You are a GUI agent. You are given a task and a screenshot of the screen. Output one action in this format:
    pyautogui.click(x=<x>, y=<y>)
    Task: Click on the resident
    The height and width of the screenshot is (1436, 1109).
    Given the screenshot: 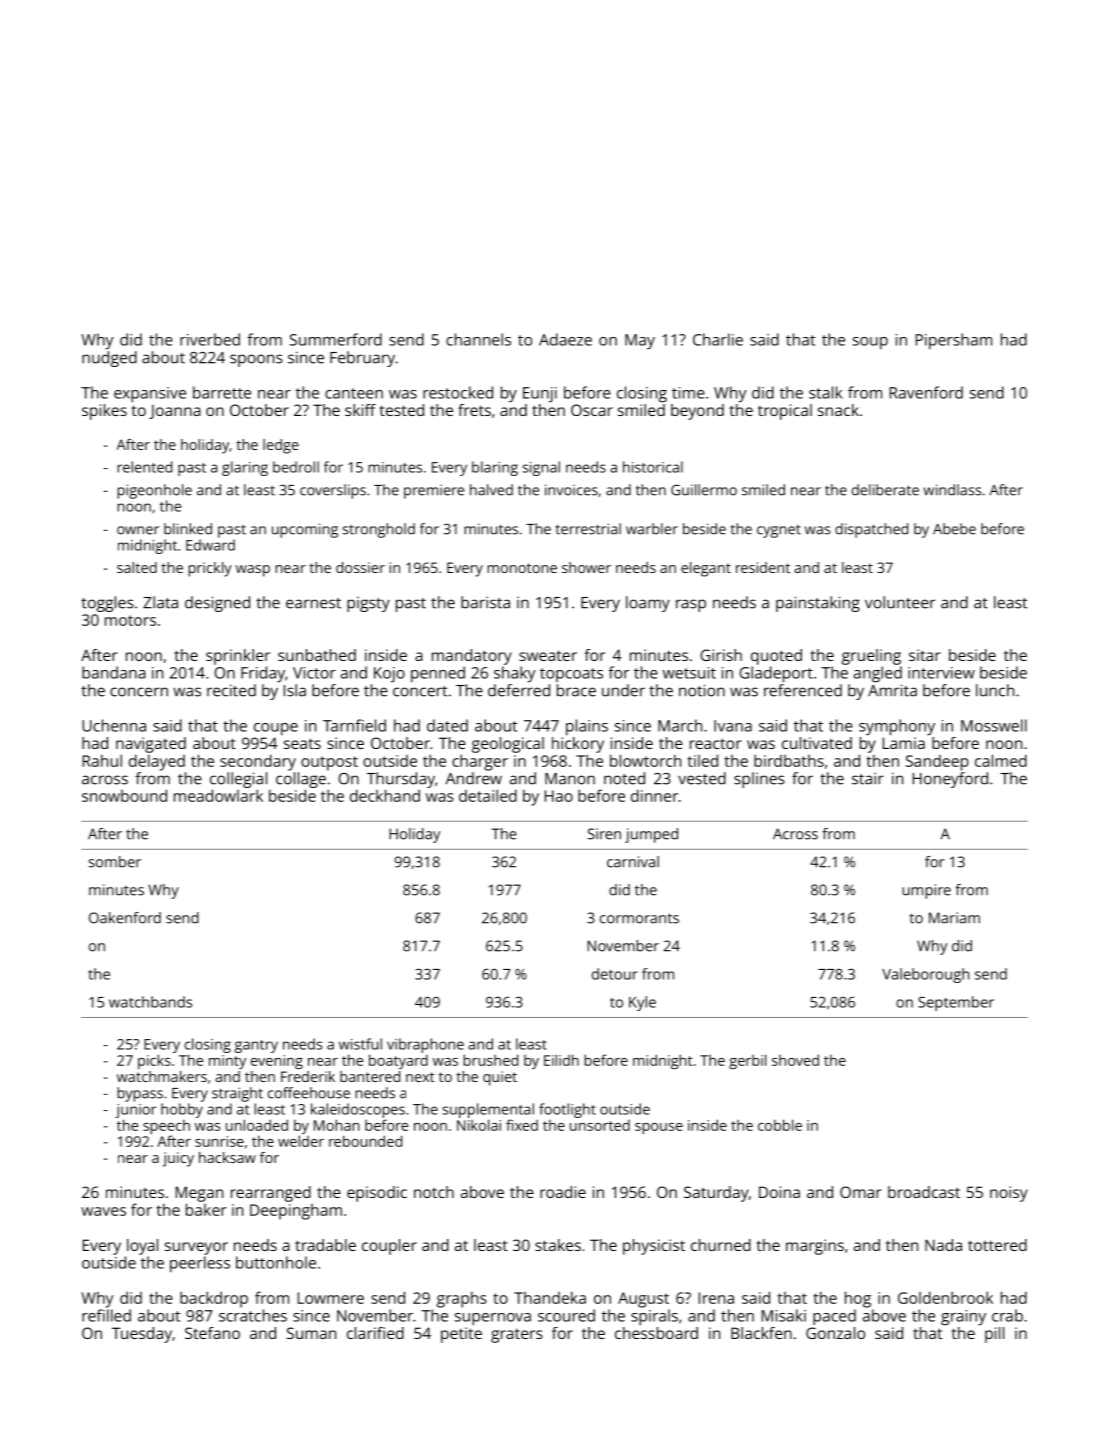 What is the action you would take?
    pyautogui.click(x=763, y=567)
